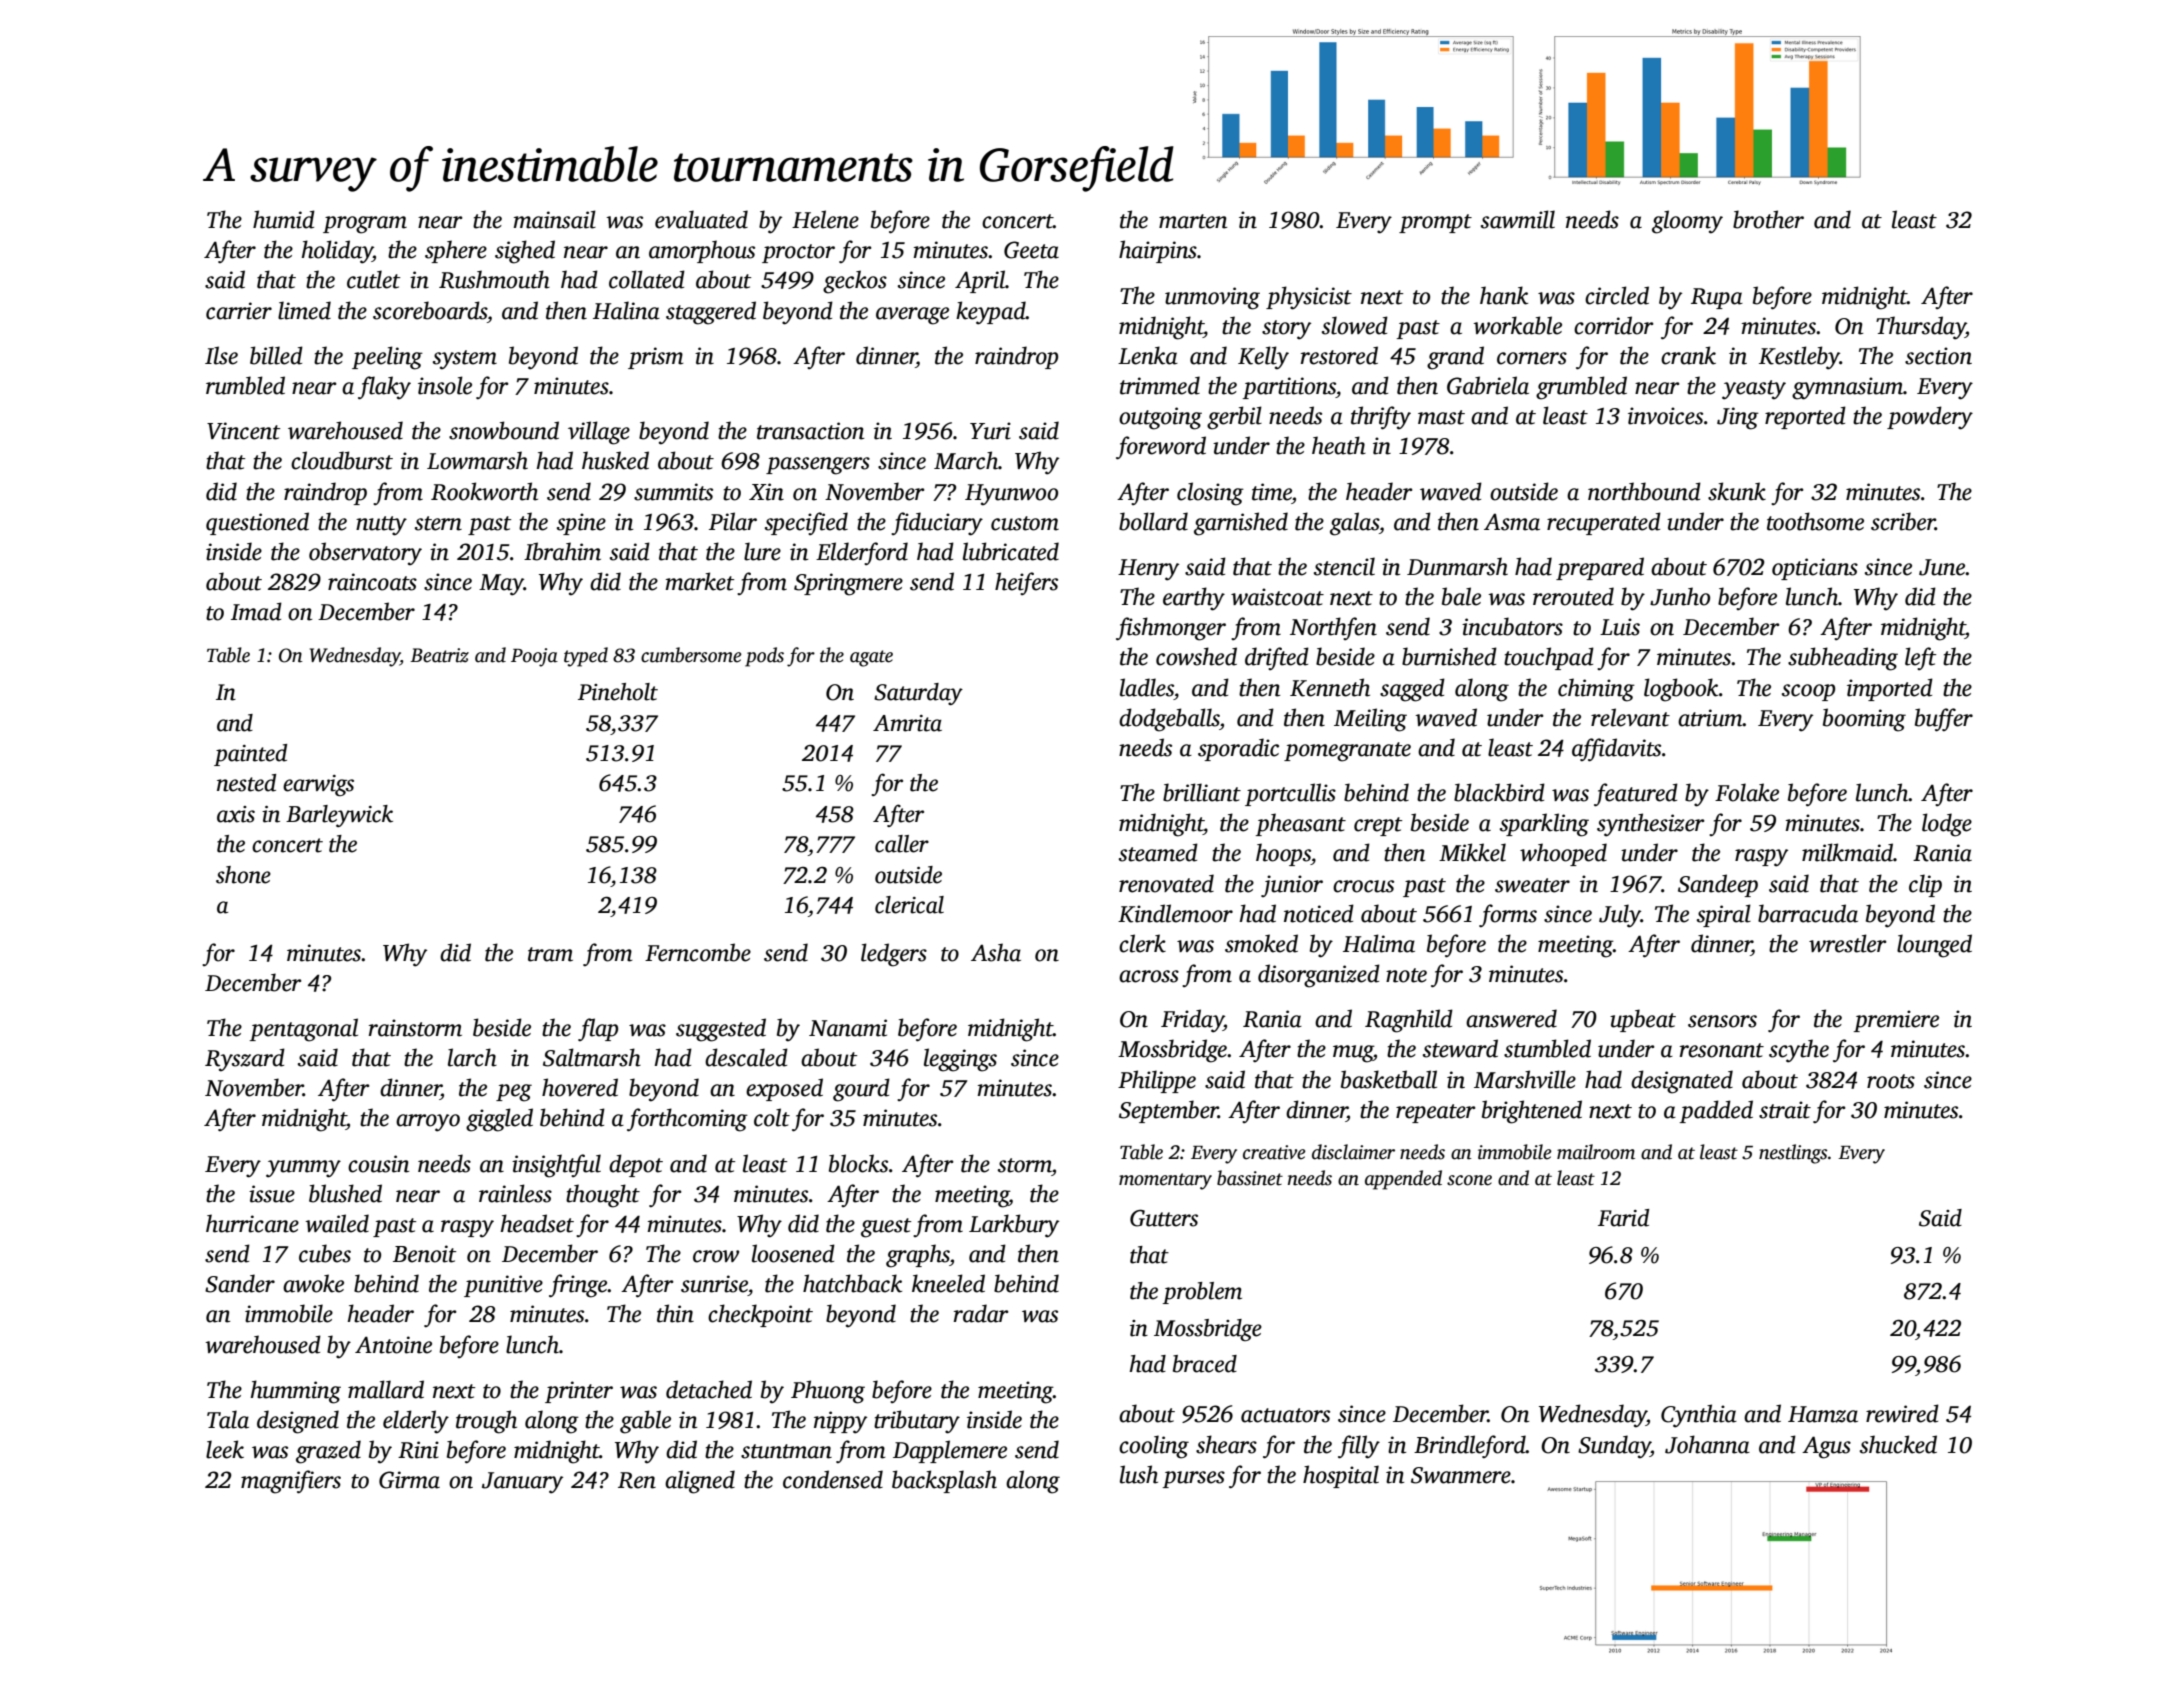 This page has width=2178, height=1683. Describe the element at coordinates (1573, 596) in the page. I see `rerouted` at that location.
